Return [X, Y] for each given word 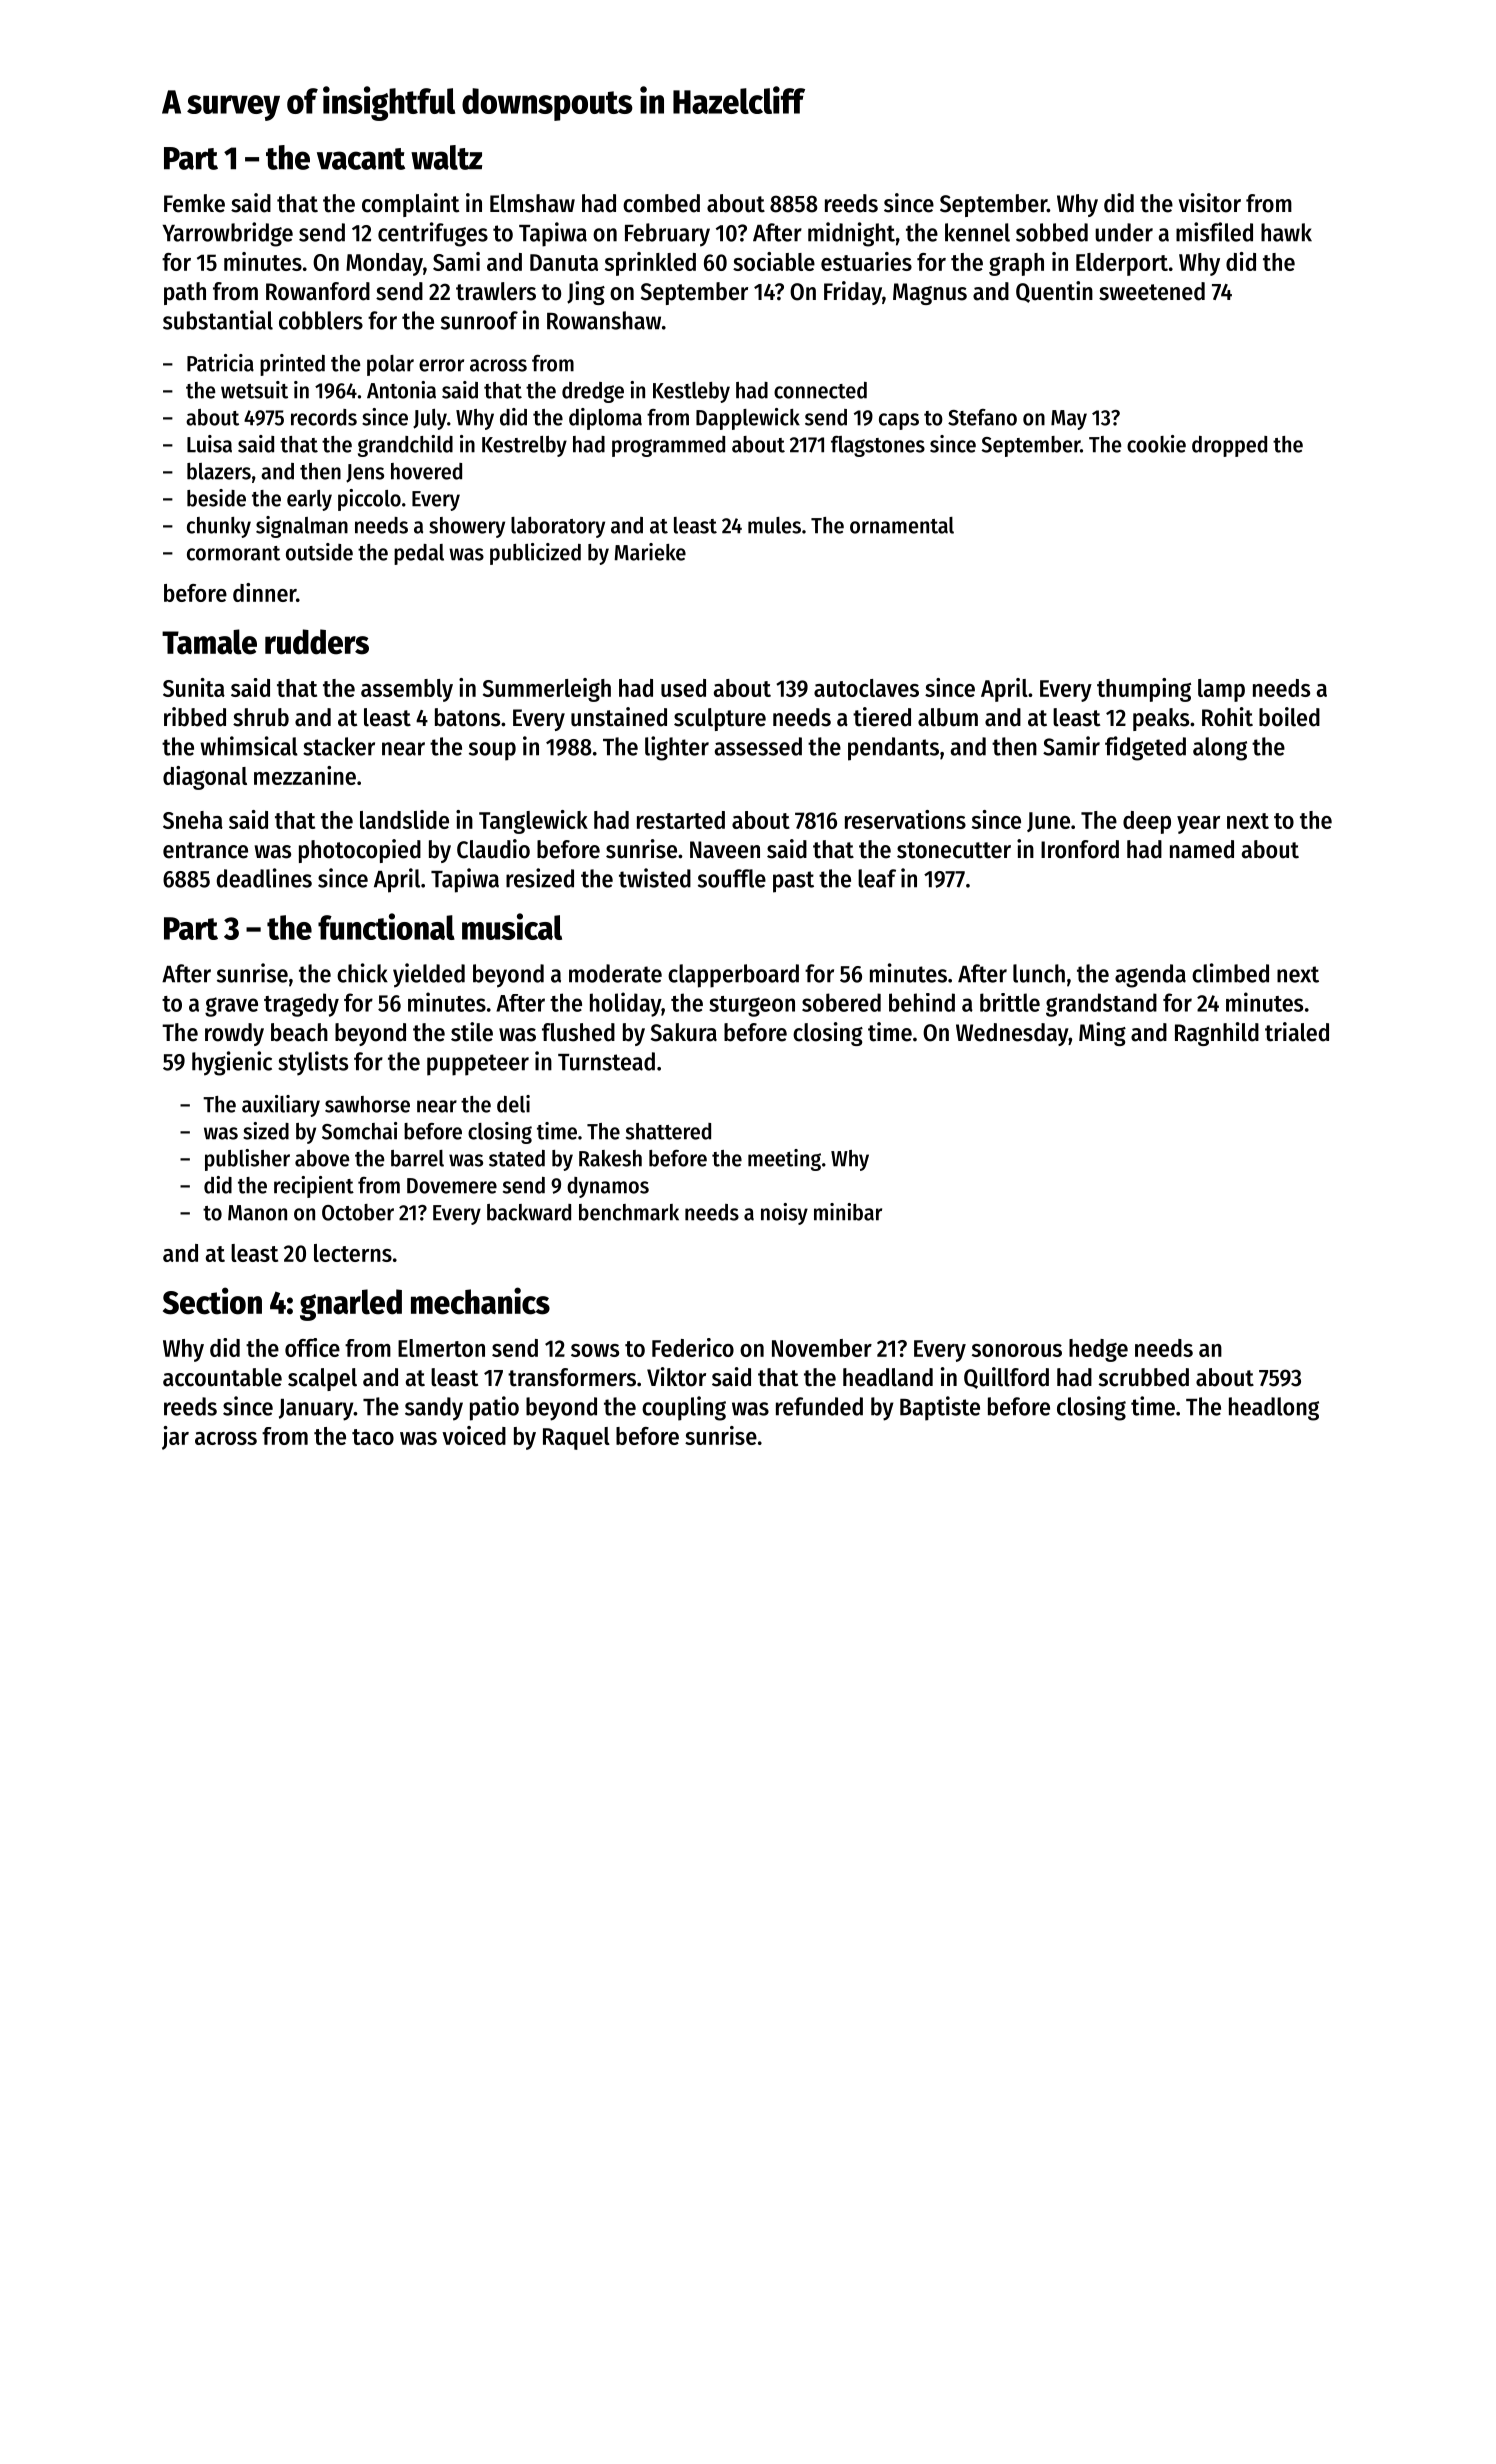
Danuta [564, 262]
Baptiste [940, 1408]
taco [373, 1437]
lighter [677, 748]
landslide [404, 819]
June [1048, 822]
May [1069, 420]
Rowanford [318, 291]
